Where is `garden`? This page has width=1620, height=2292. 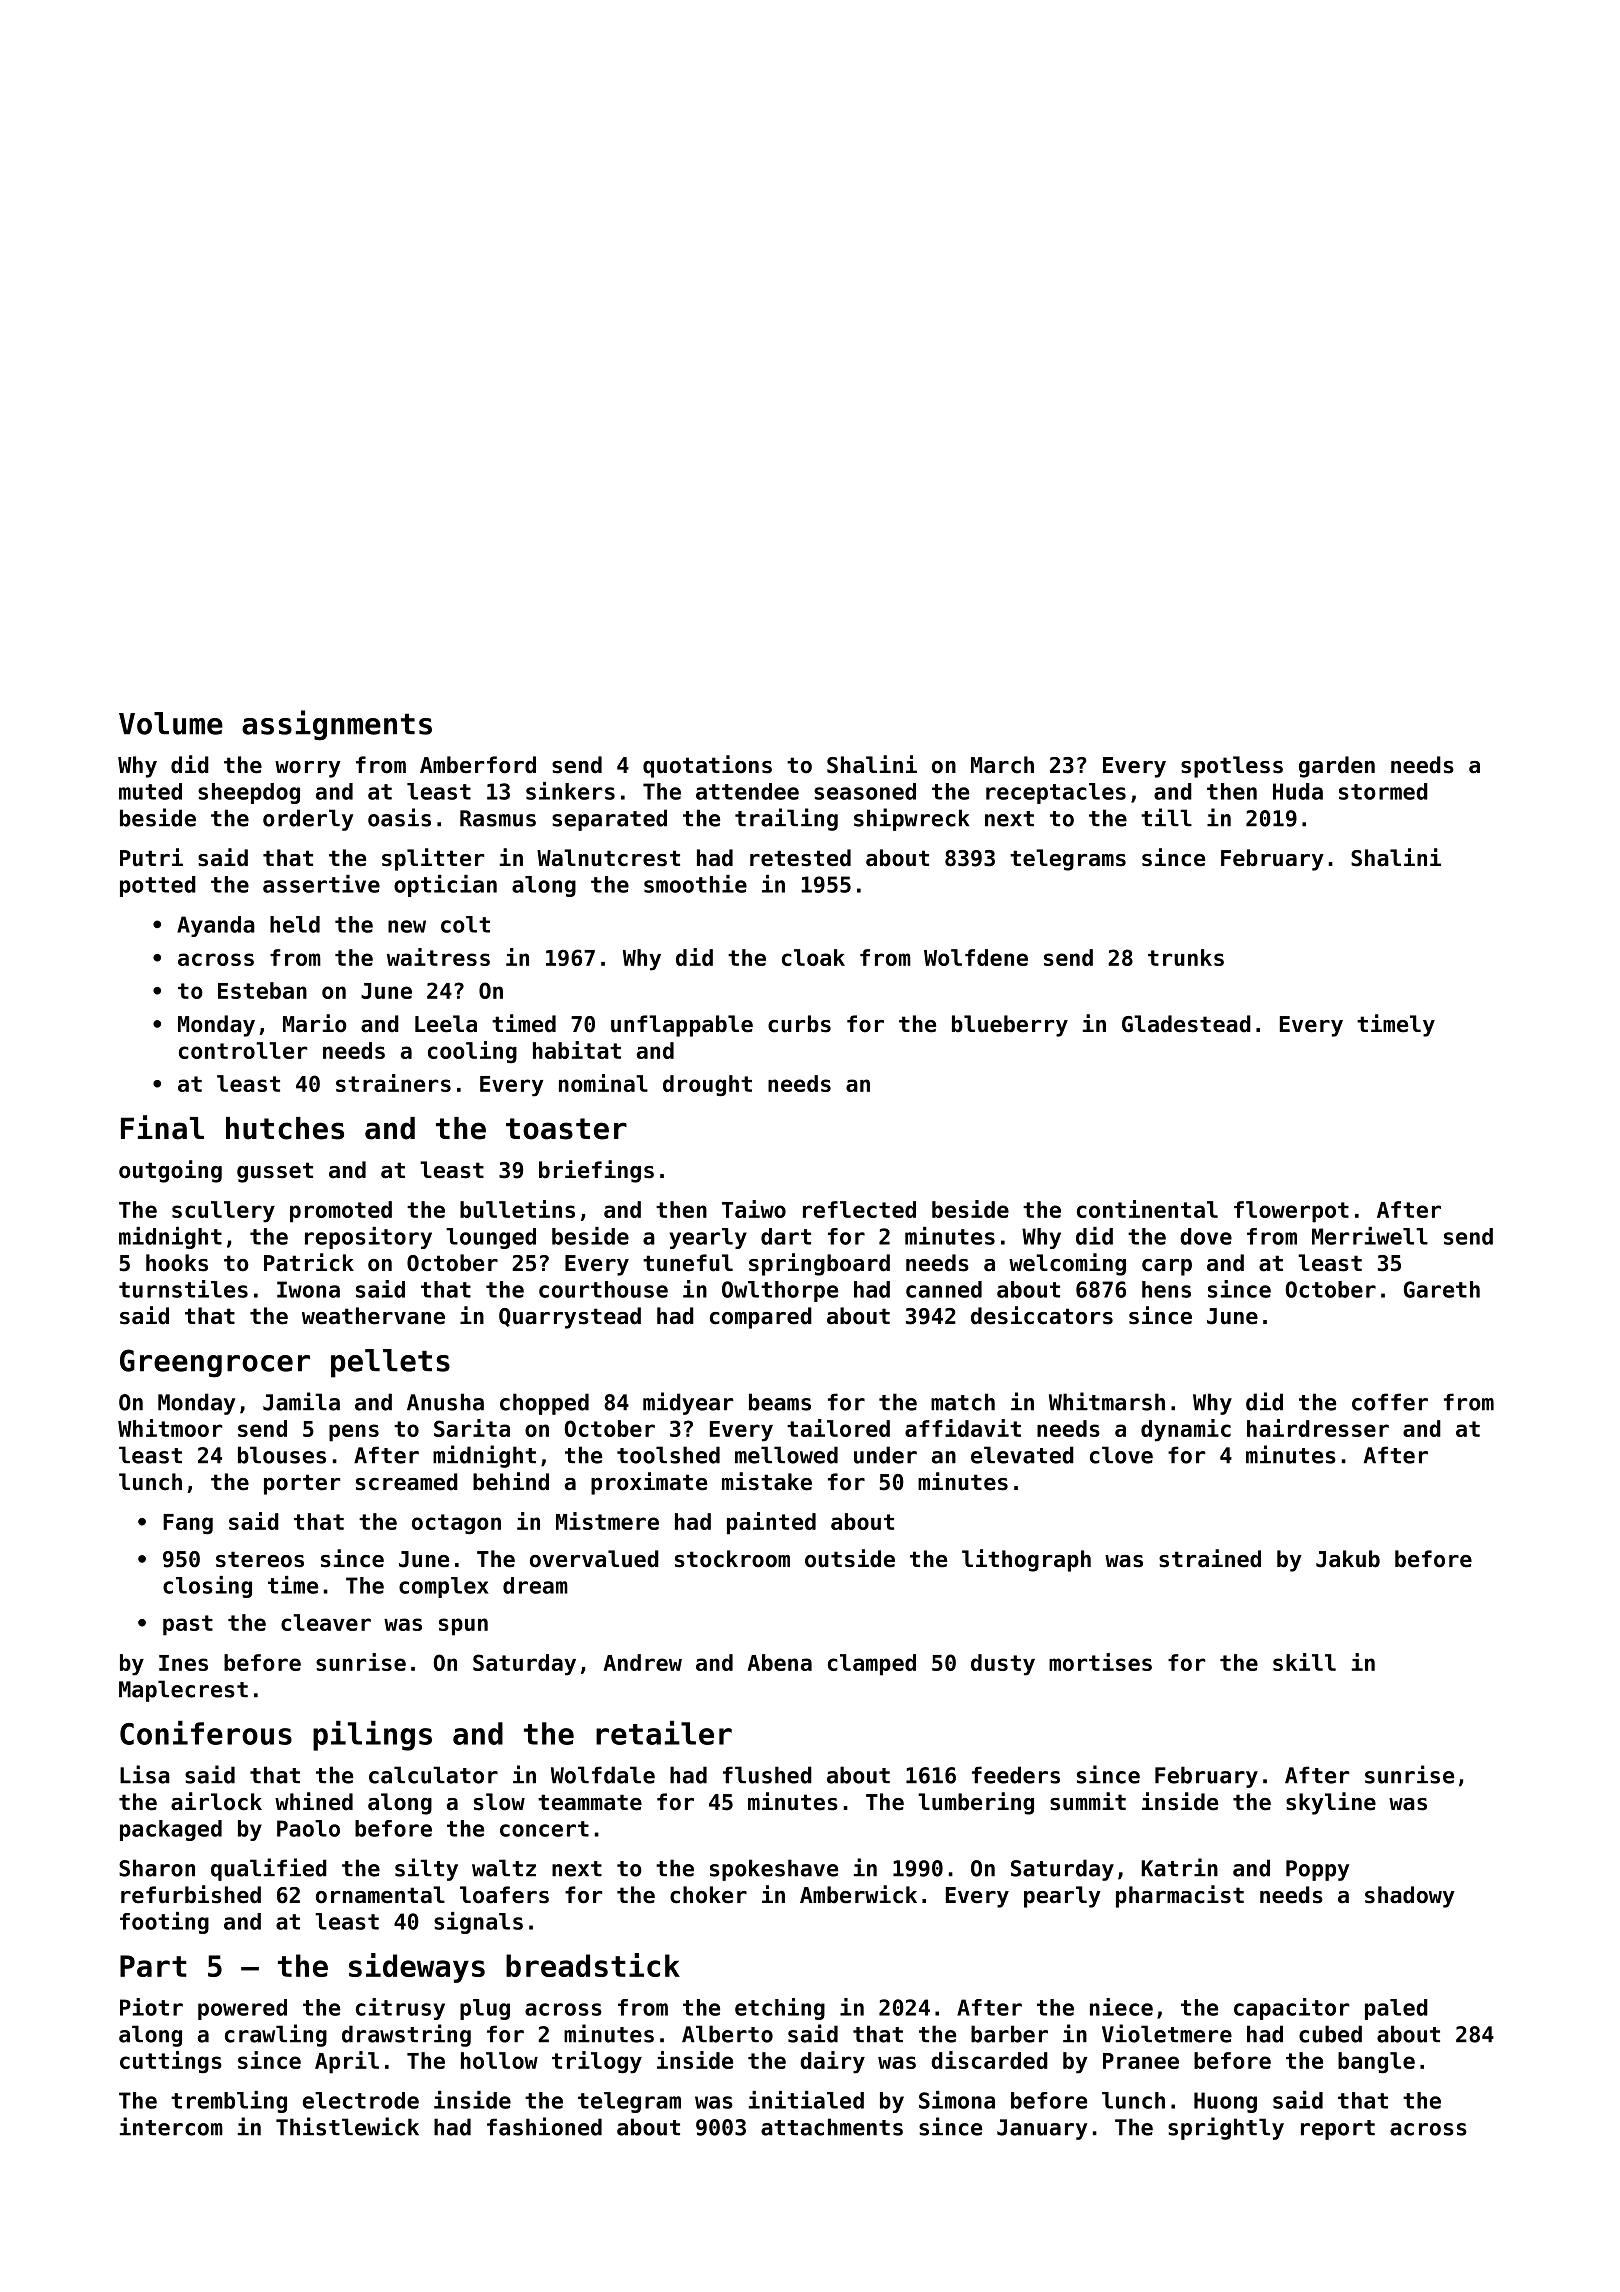 garden is located at coordinates (1337, 767).
